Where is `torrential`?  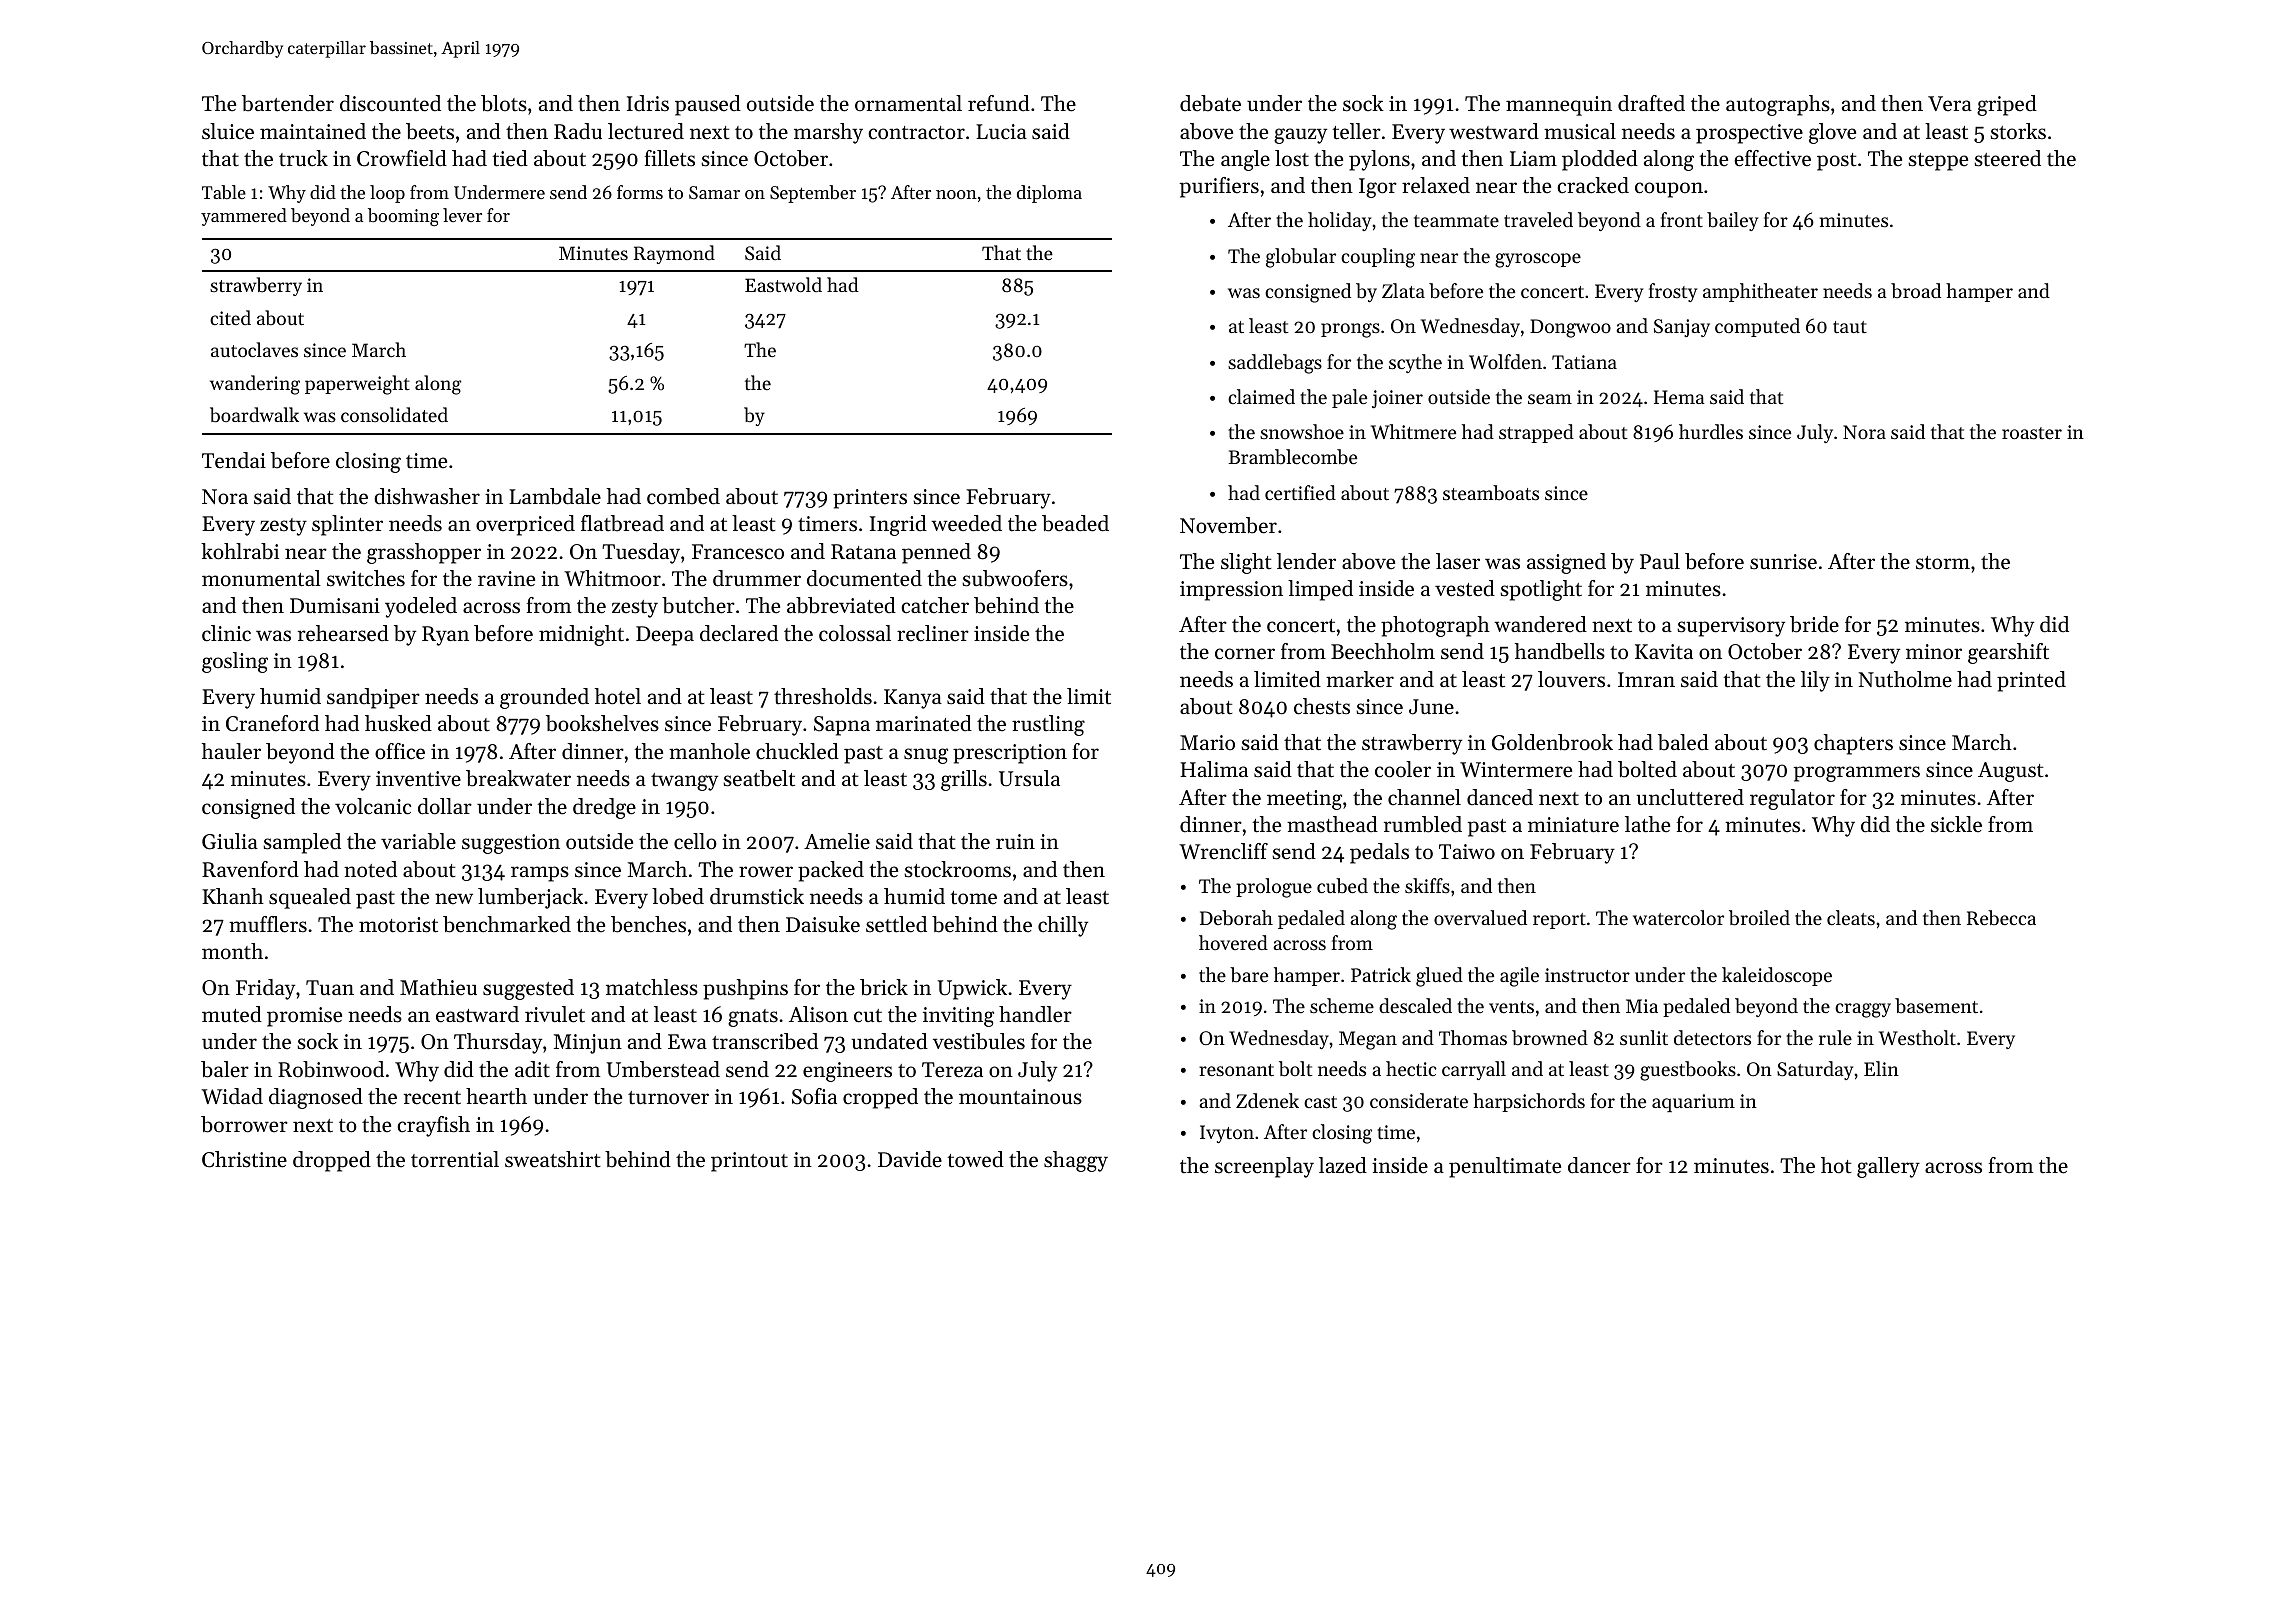 torrential is located at coordinates (455, 1159).
